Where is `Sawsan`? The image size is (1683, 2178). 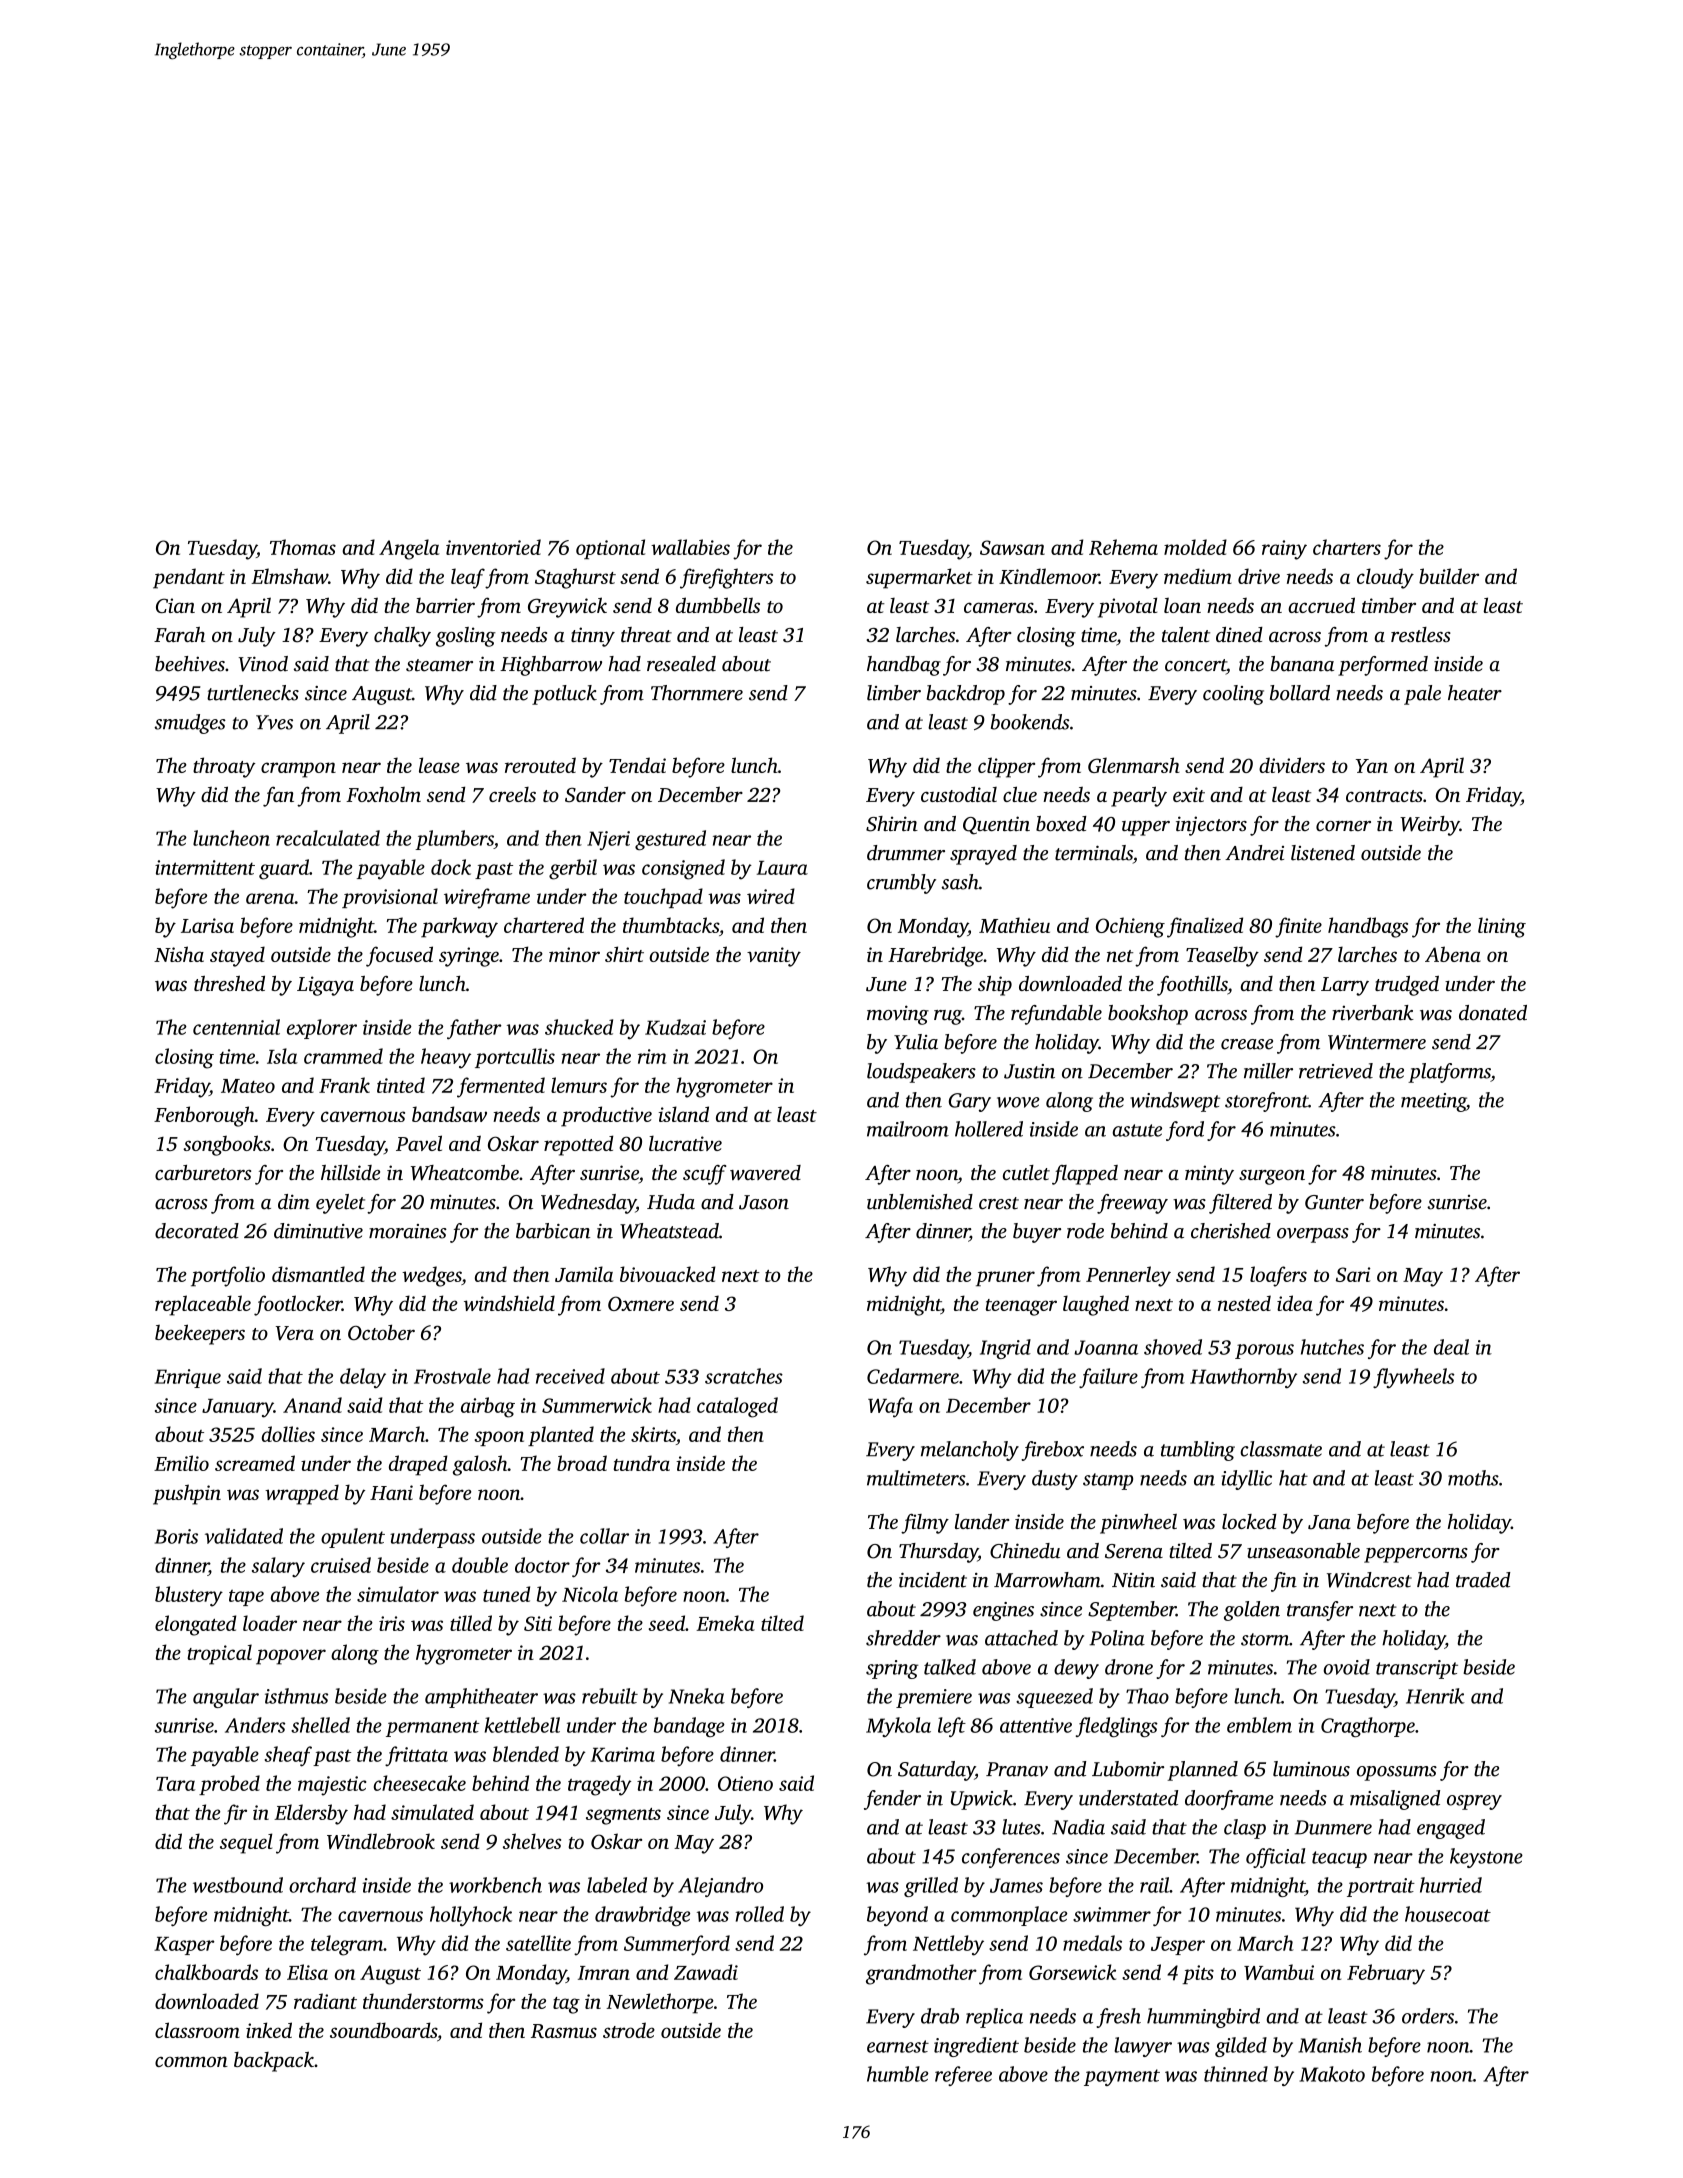
Sawsan is located at coordinates (1012, 547).
